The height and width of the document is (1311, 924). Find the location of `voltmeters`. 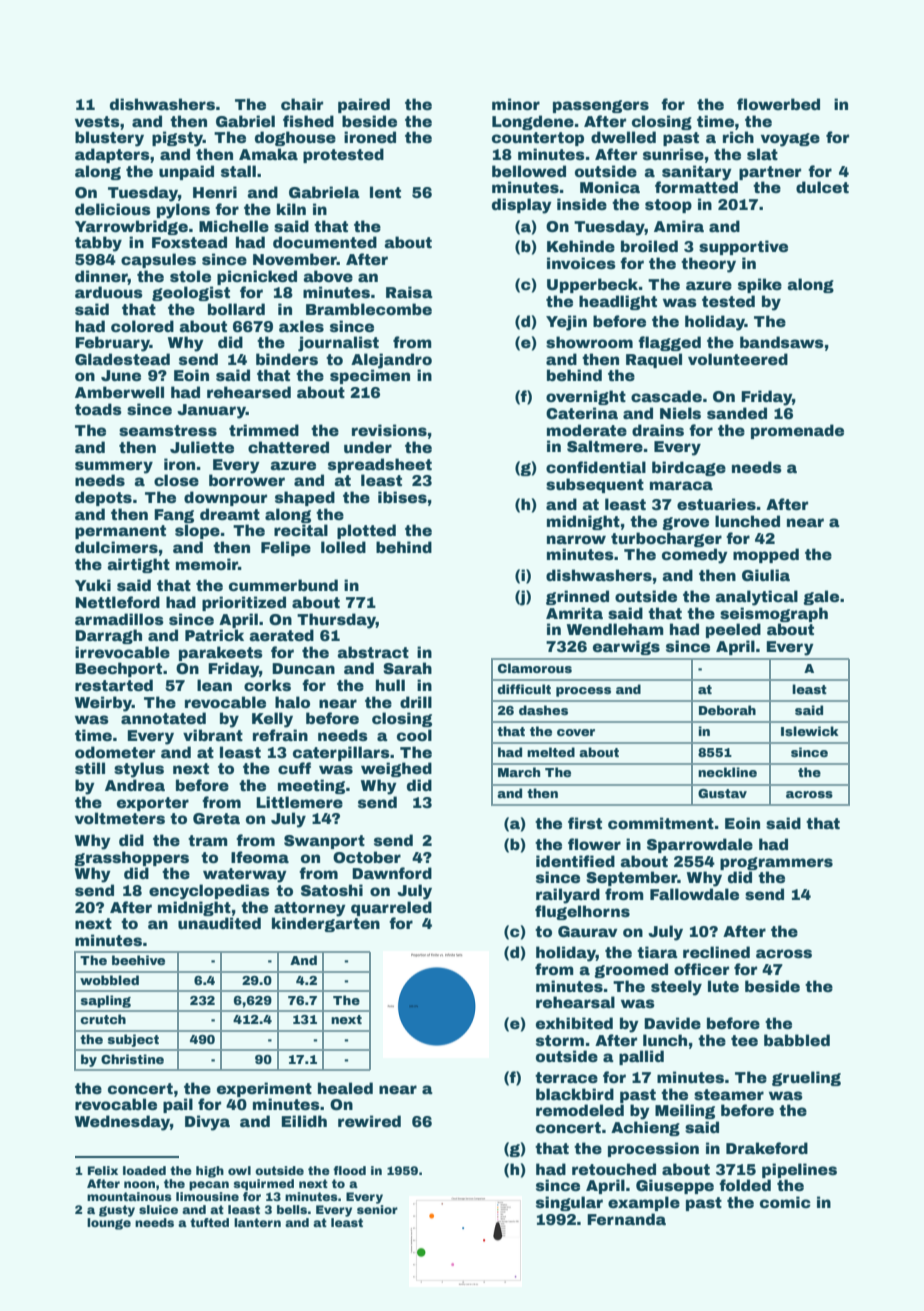

voltmeters is located at coordinates (120, 818).
